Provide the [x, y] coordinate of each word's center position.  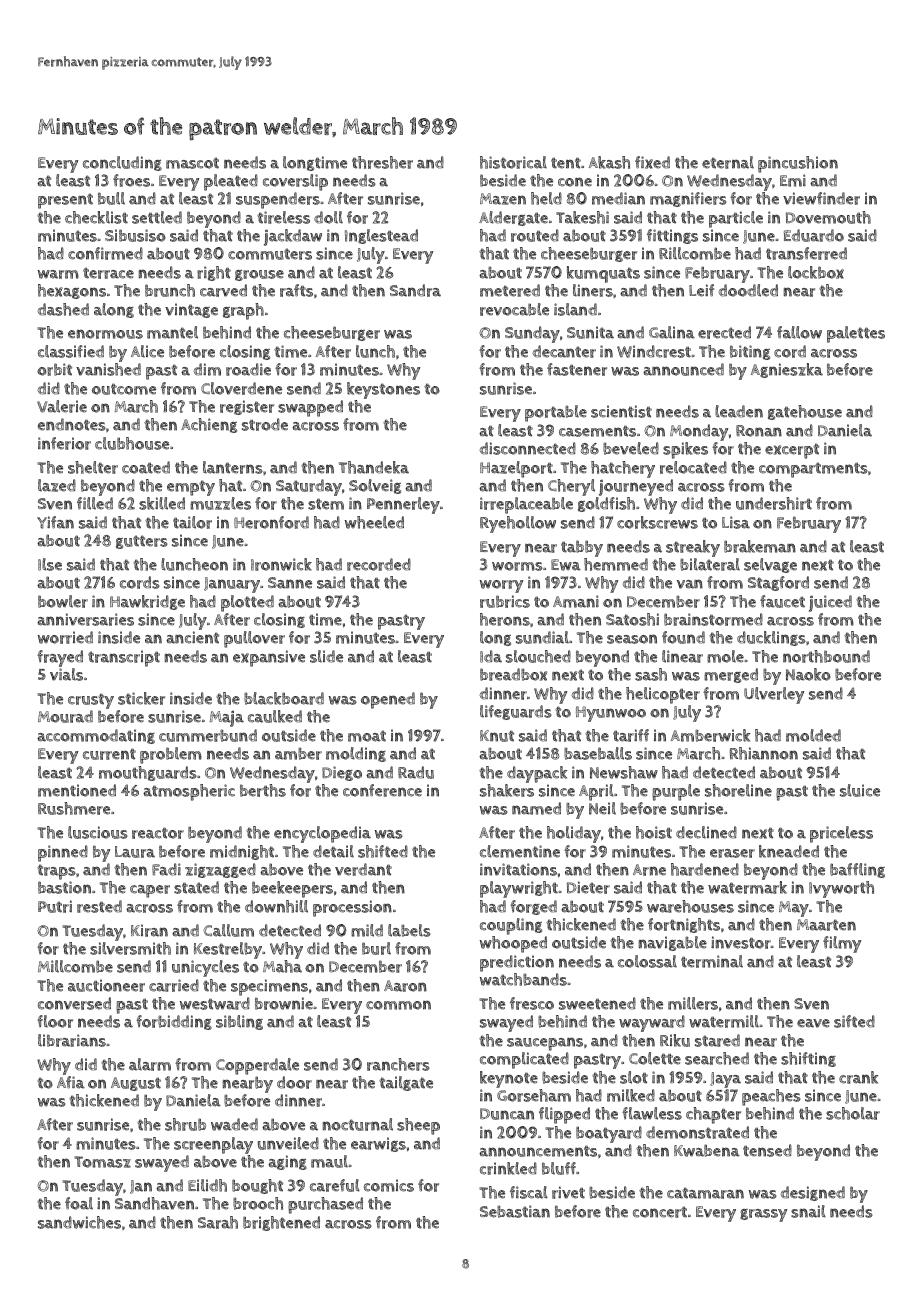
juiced [830, 603]
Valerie [62, 406]
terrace [108, 273]
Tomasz [102, 1162]
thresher [382, 162]
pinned [63, 853]
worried [65, 637]
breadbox [513, 674]
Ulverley [774, 695]
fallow [799, 332]
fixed [652, 162]
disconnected [528, 448]
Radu [416, 772]
